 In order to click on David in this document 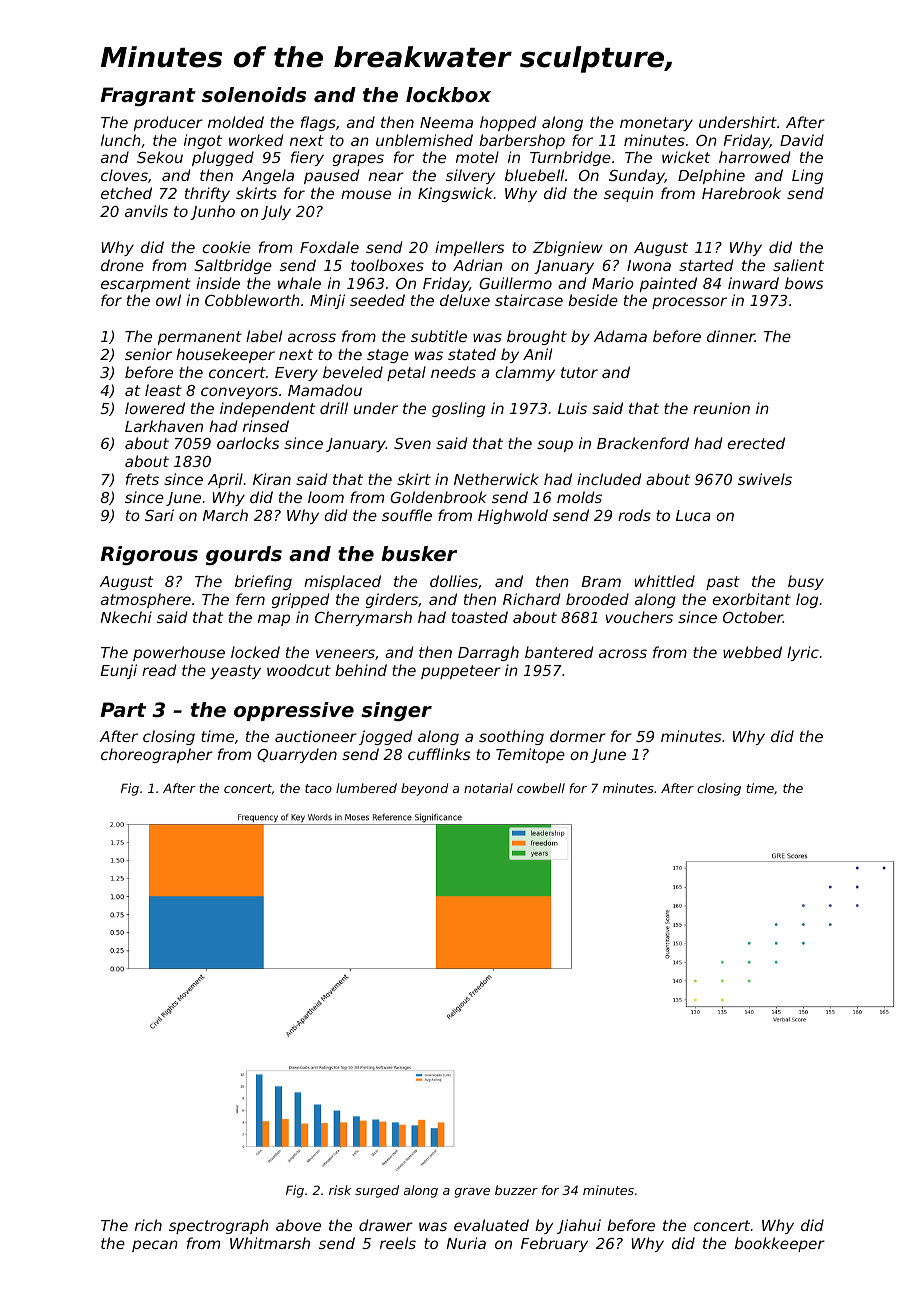, I will do `click(802, 140)`.
